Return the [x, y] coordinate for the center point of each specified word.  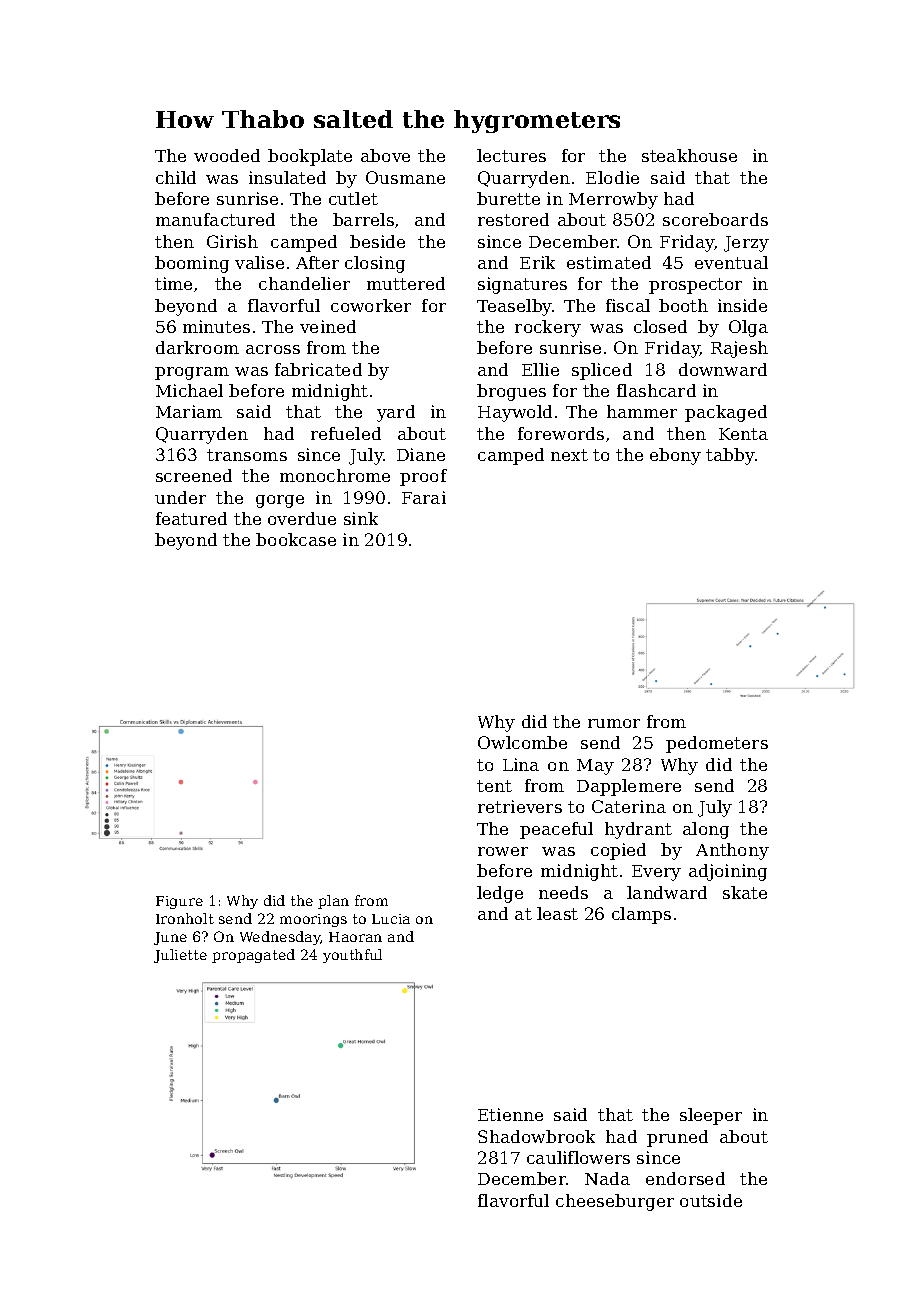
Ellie [540, 369]
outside [711, 1200]
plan [333, 902]
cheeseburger [615, 1202]
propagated [253, 956]
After [317, 262]
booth [683, 305]
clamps [641, 915]
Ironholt [185, 918]
